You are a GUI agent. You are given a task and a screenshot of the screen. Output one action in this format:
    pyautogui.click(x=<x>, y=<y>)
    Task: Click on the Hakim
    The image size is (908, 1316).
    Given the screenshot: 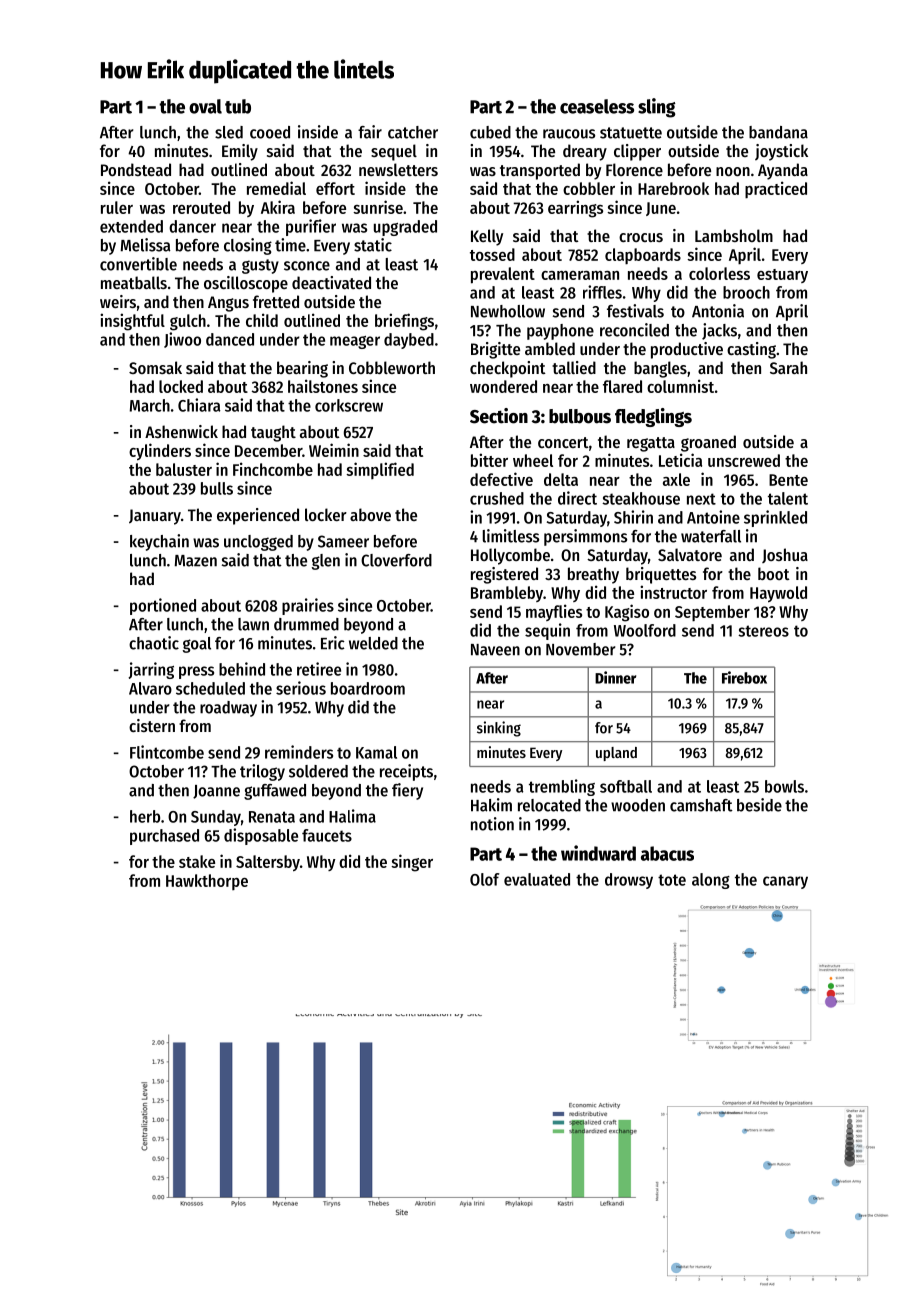 What is the action you would take?
    pyautogui.click(x=491, y=805)
